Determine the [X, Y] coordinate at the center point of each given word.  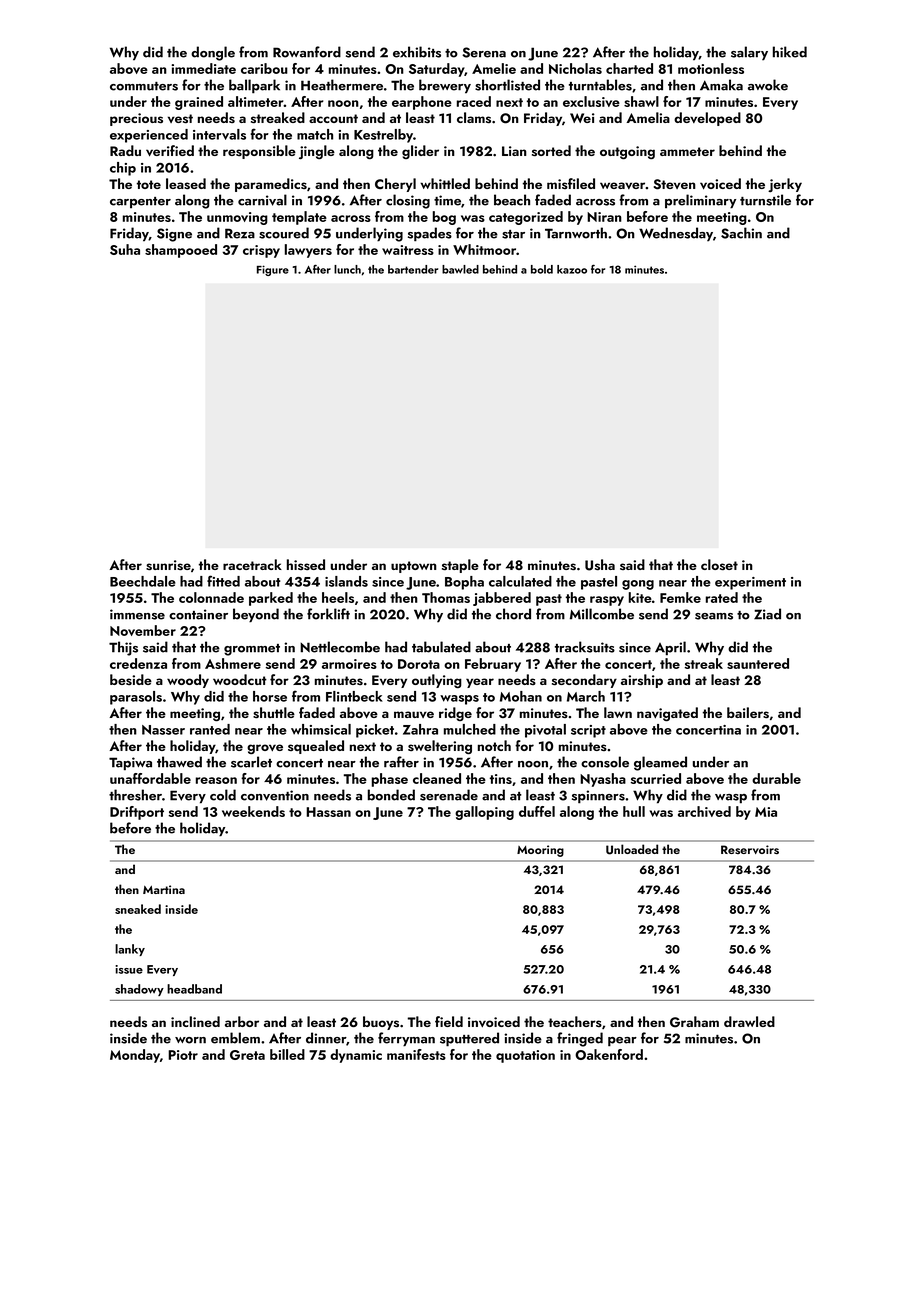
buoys [381, 1023]
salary [749, 53]
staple [460, 566]
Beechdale [143, 581]
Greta [247, 1055]
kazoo [572, 269]
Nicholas [575, 68]
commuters [144, 86]
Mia [766, 812]
